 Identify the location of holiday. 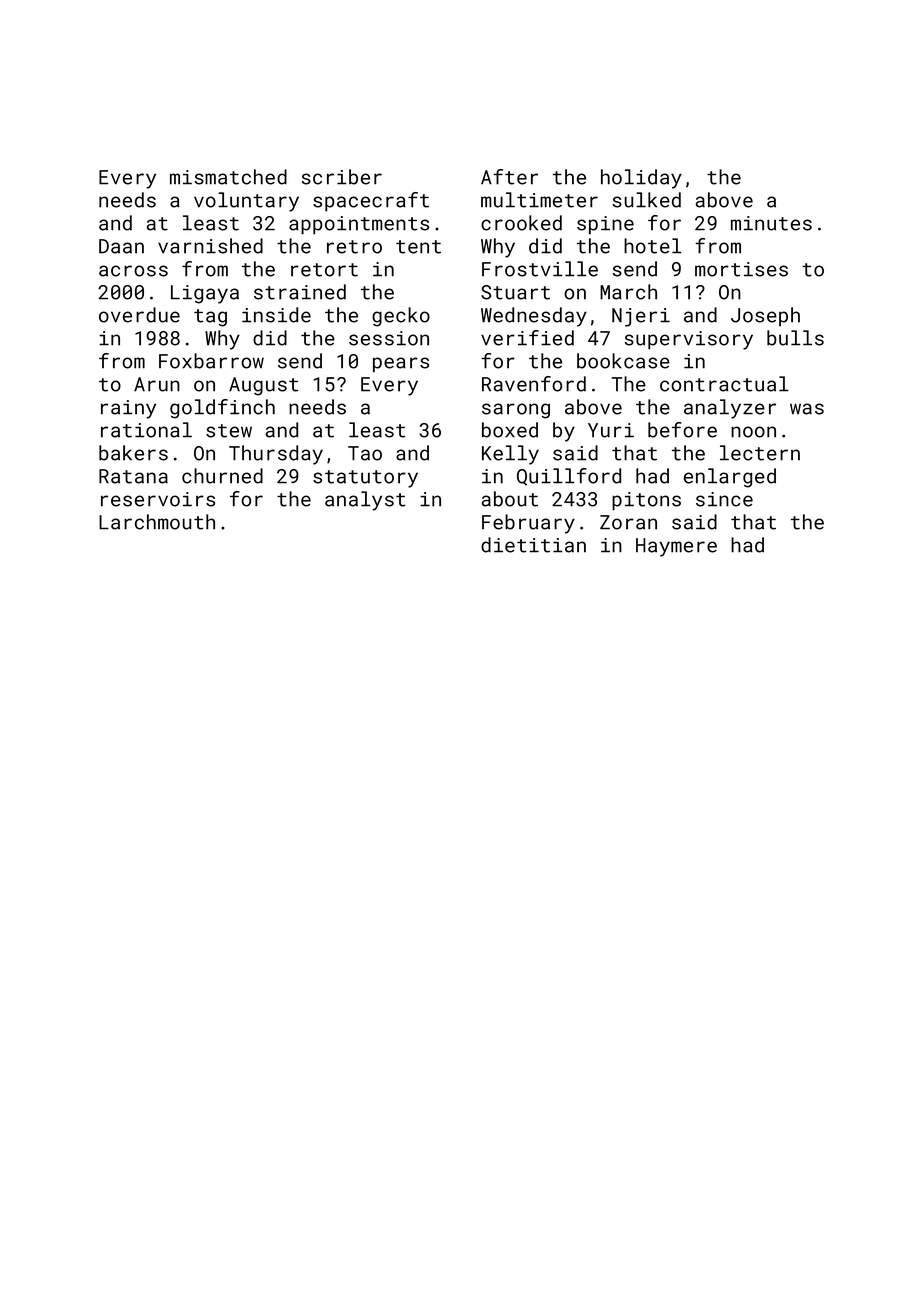
(641, 179).
